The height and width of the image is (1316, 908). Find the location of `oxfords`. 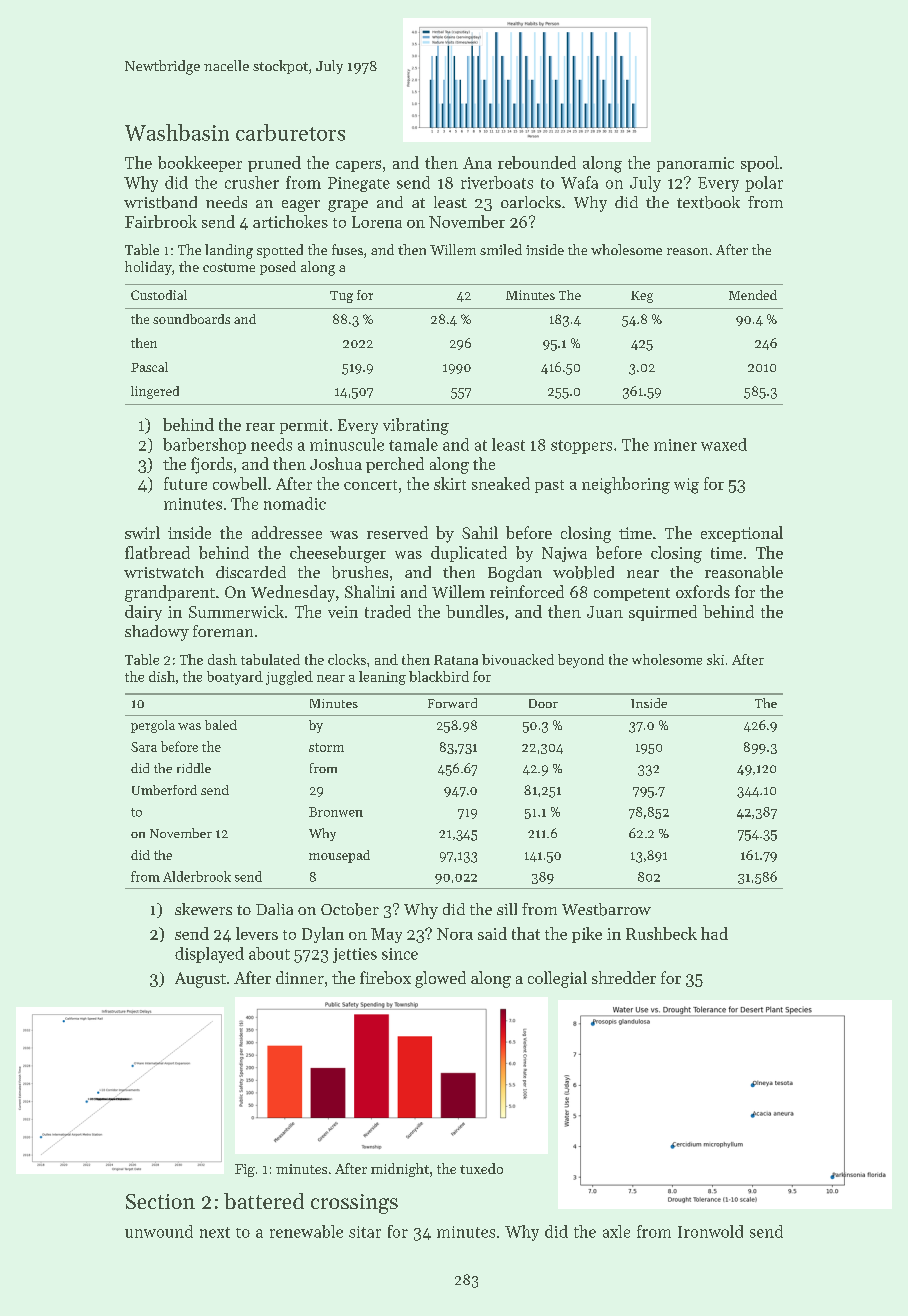

oxfords is located at coordinates (703, 591).
